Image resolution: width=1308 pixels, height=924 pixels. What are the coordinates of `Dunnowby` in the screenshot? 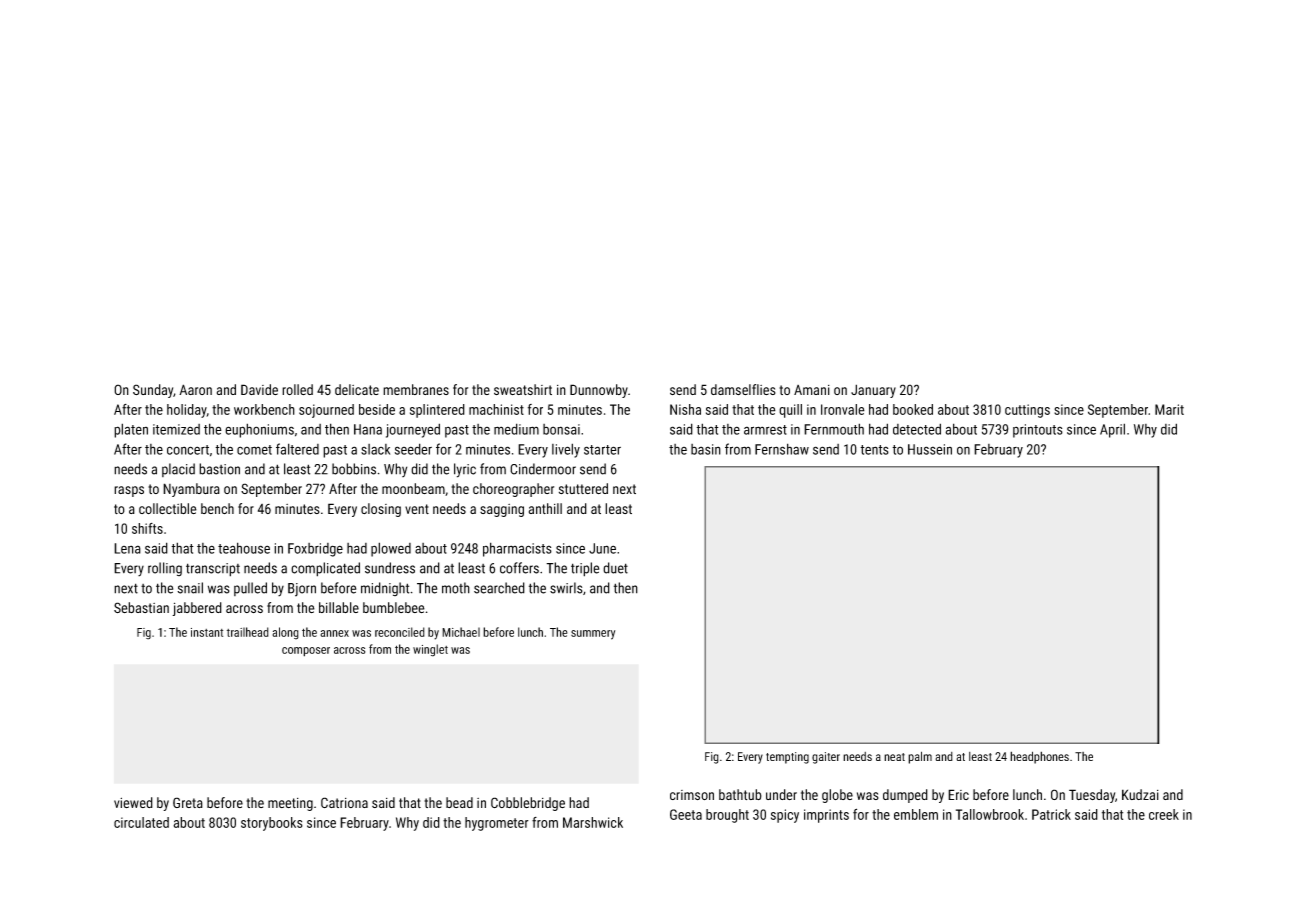 It's located at (599, 391).
